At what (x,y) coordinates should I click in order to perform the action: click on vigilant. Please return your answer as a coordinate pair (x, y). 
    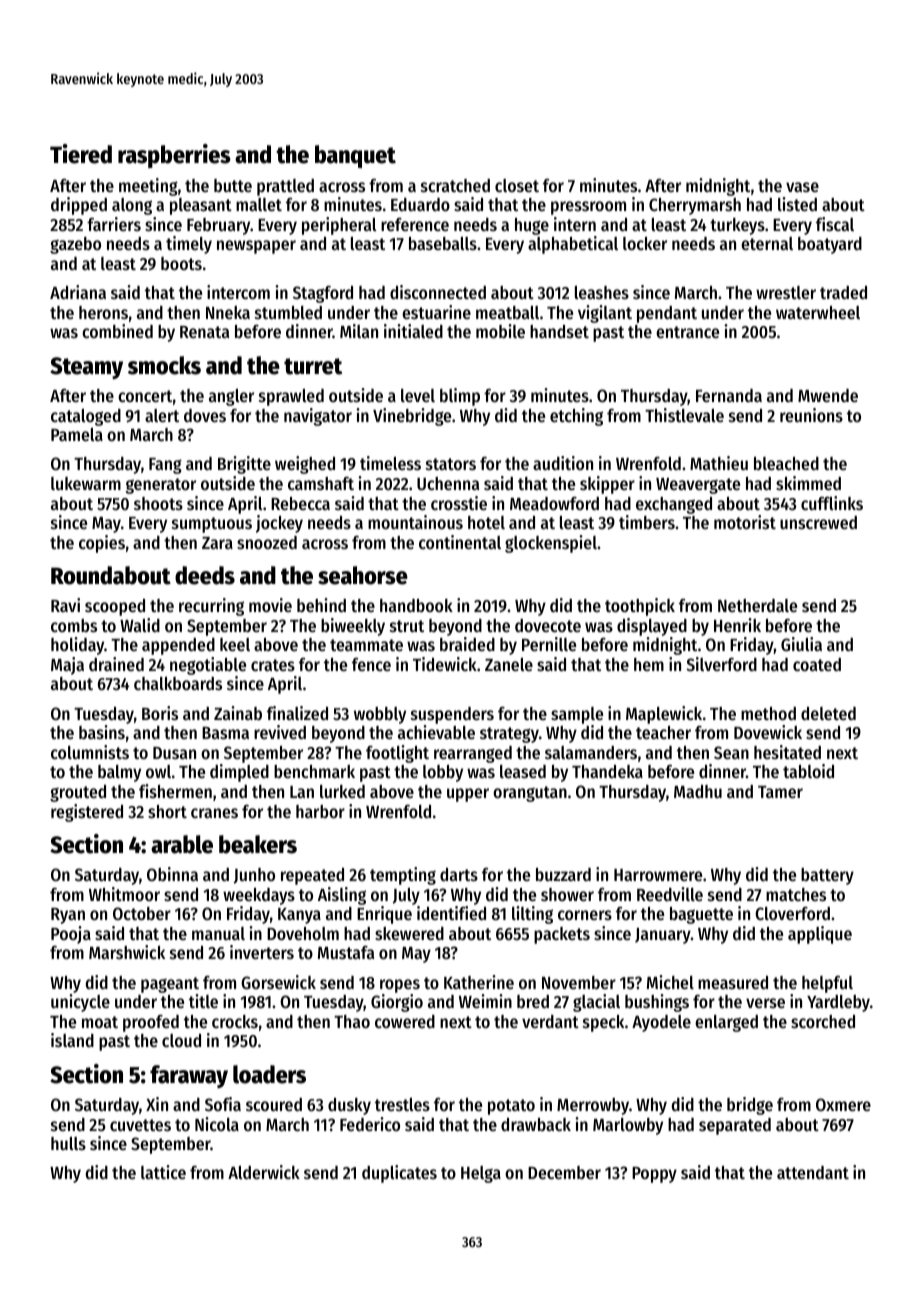
    Looking at the image, I should click on (605, 314).
